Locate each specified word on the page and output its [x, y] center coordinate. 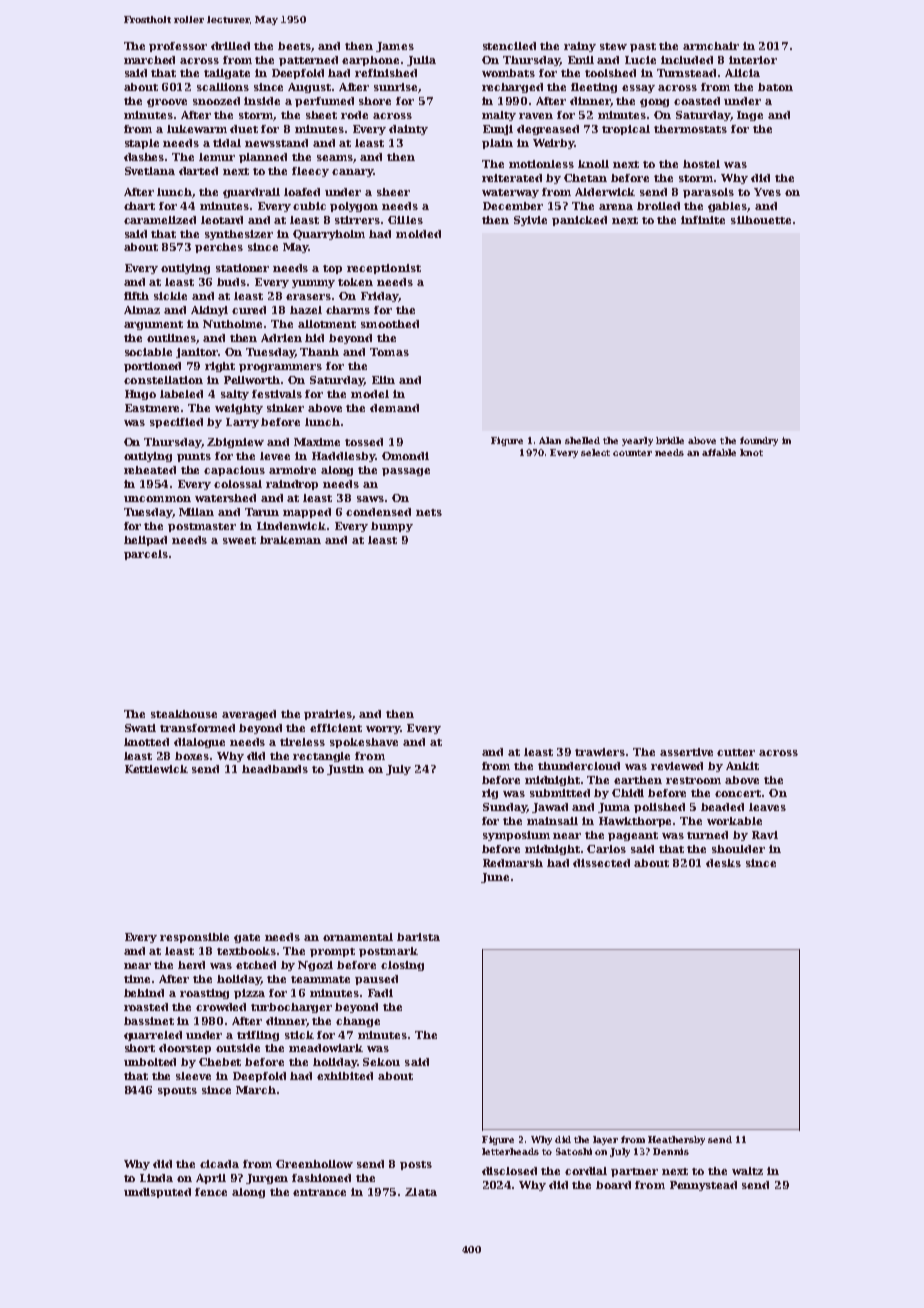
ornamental [358, 937]
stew [613, 46]
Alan [550, 440]
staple [142, 144]
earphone [370, 61]
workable [734, 821]
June [495, 878]
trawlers [600, 752]
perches [219, 248]
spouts [177, 1091]
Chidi [628, 793]
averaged [249, 715]
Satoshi [574, 1151]
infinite [703, 220]
